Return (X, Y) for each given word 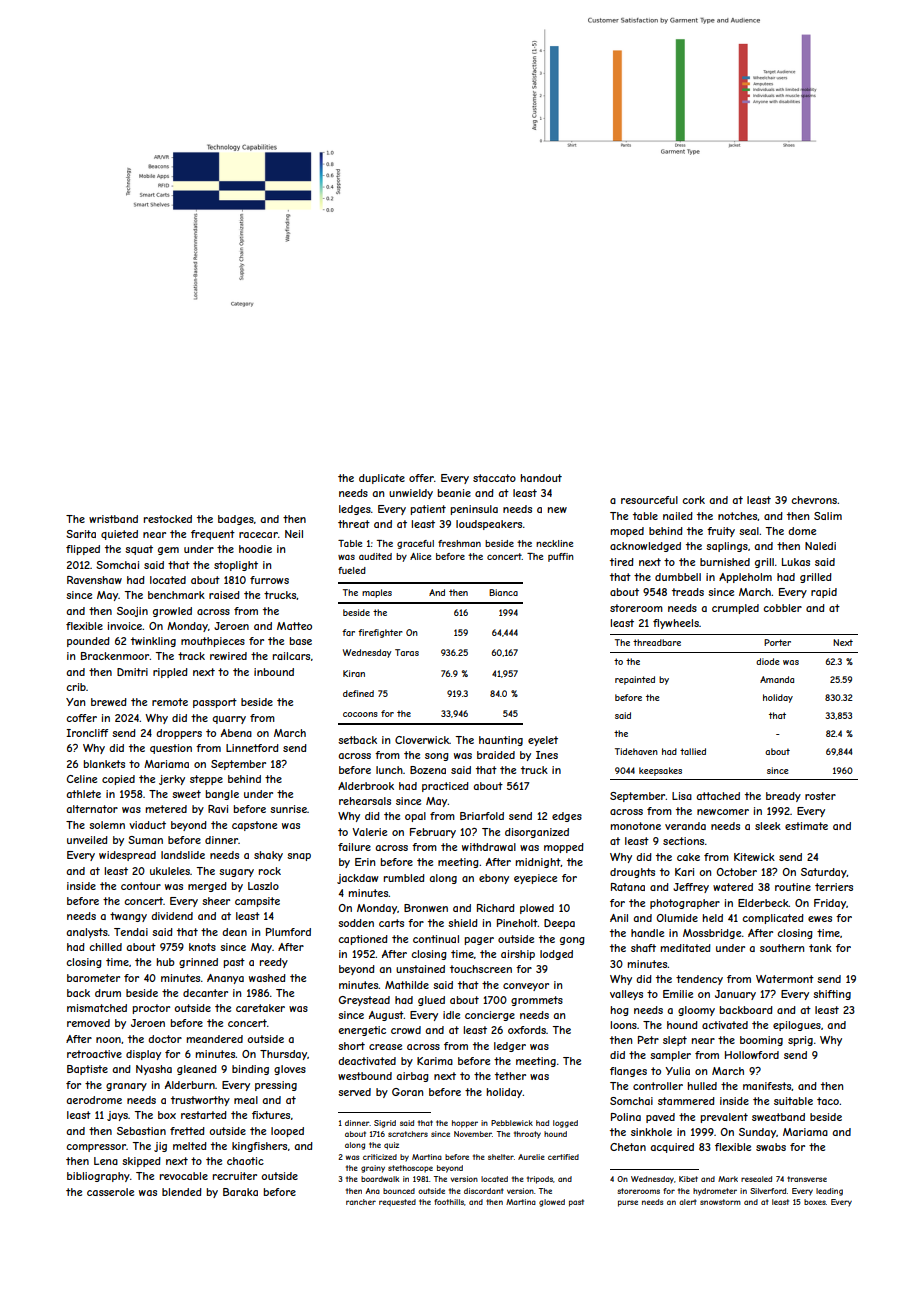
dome (802, 531)
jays (117, 1116)
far (348, 632)
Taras (407, 652)
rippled (170, 673)
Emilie (678, 994)
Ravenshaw (94, 580)
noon (108, 1040)
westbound (365, 1076)
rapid (824, 593)
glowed (552, 1203)
